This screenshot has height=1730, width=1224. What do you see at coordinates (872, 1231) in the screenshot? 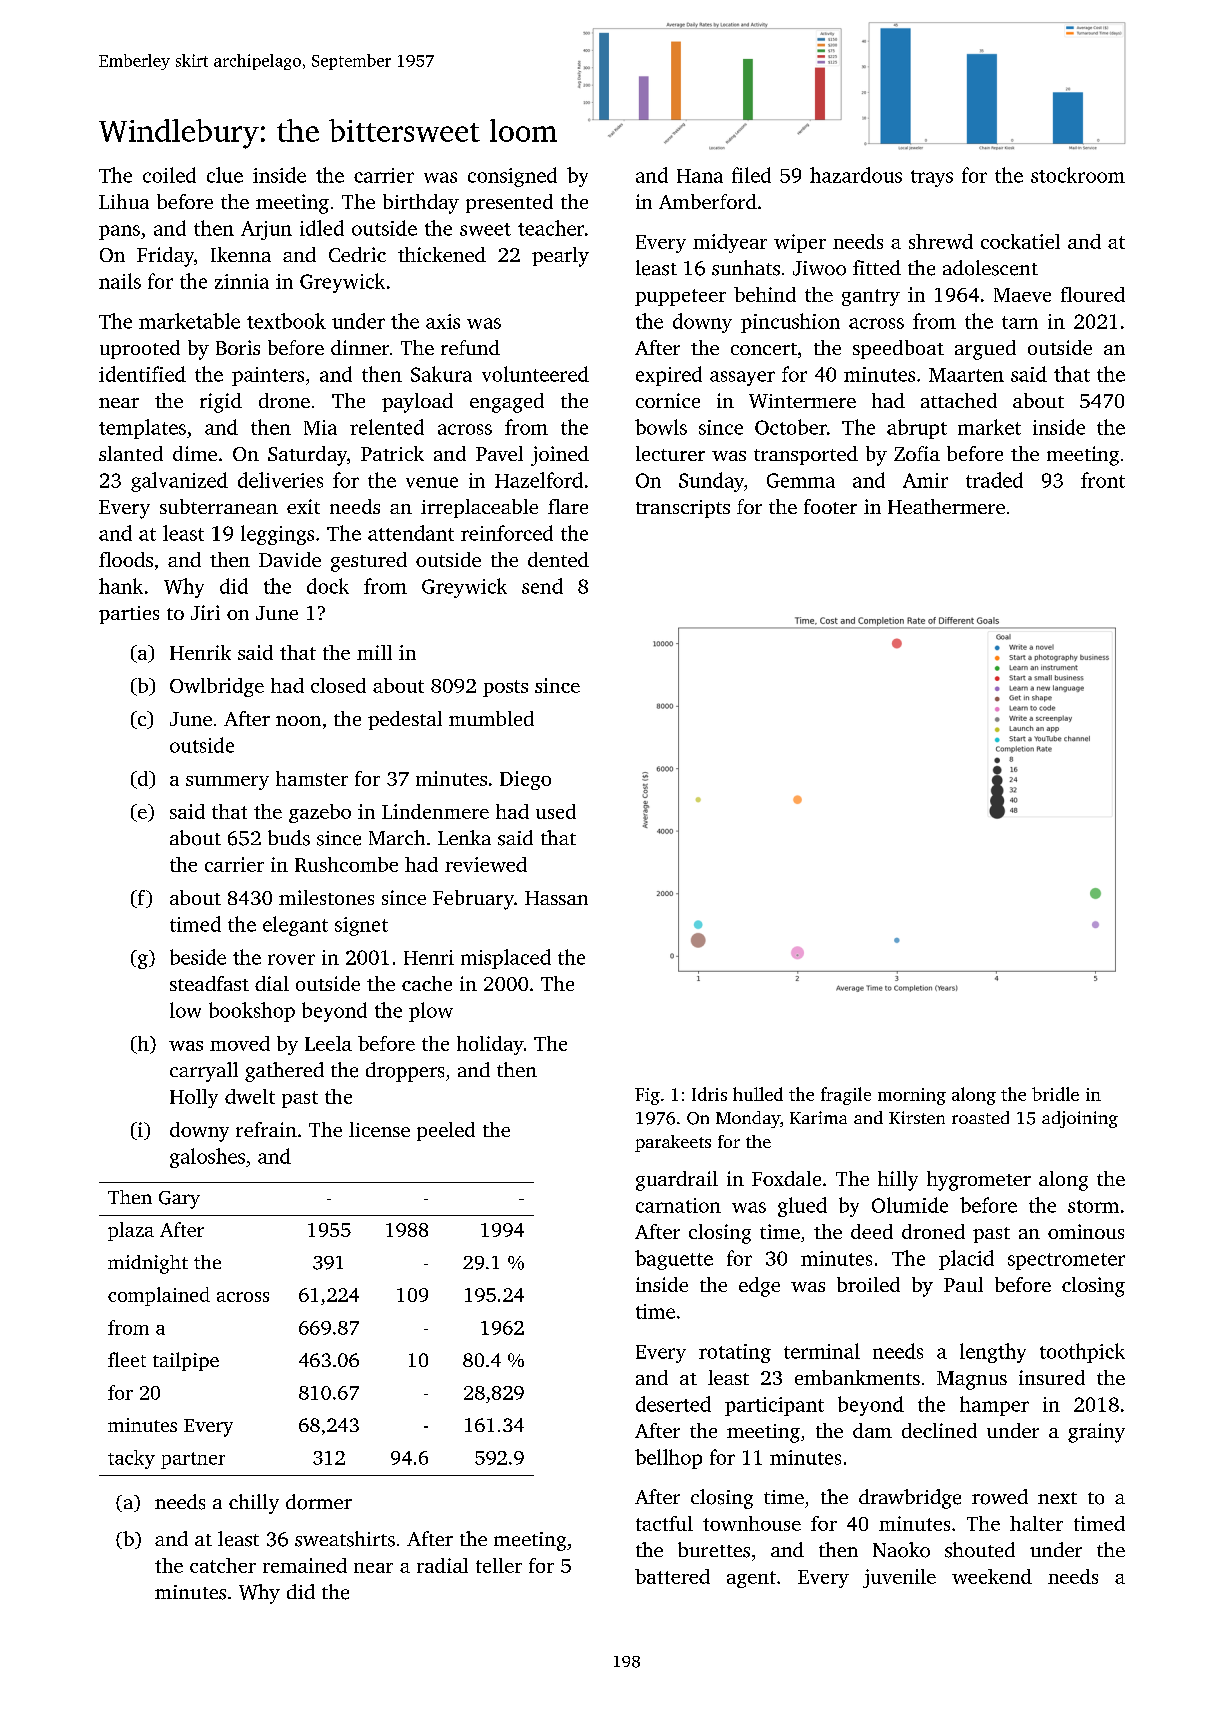
I see `deed` at bounding box center [872, 1231].
